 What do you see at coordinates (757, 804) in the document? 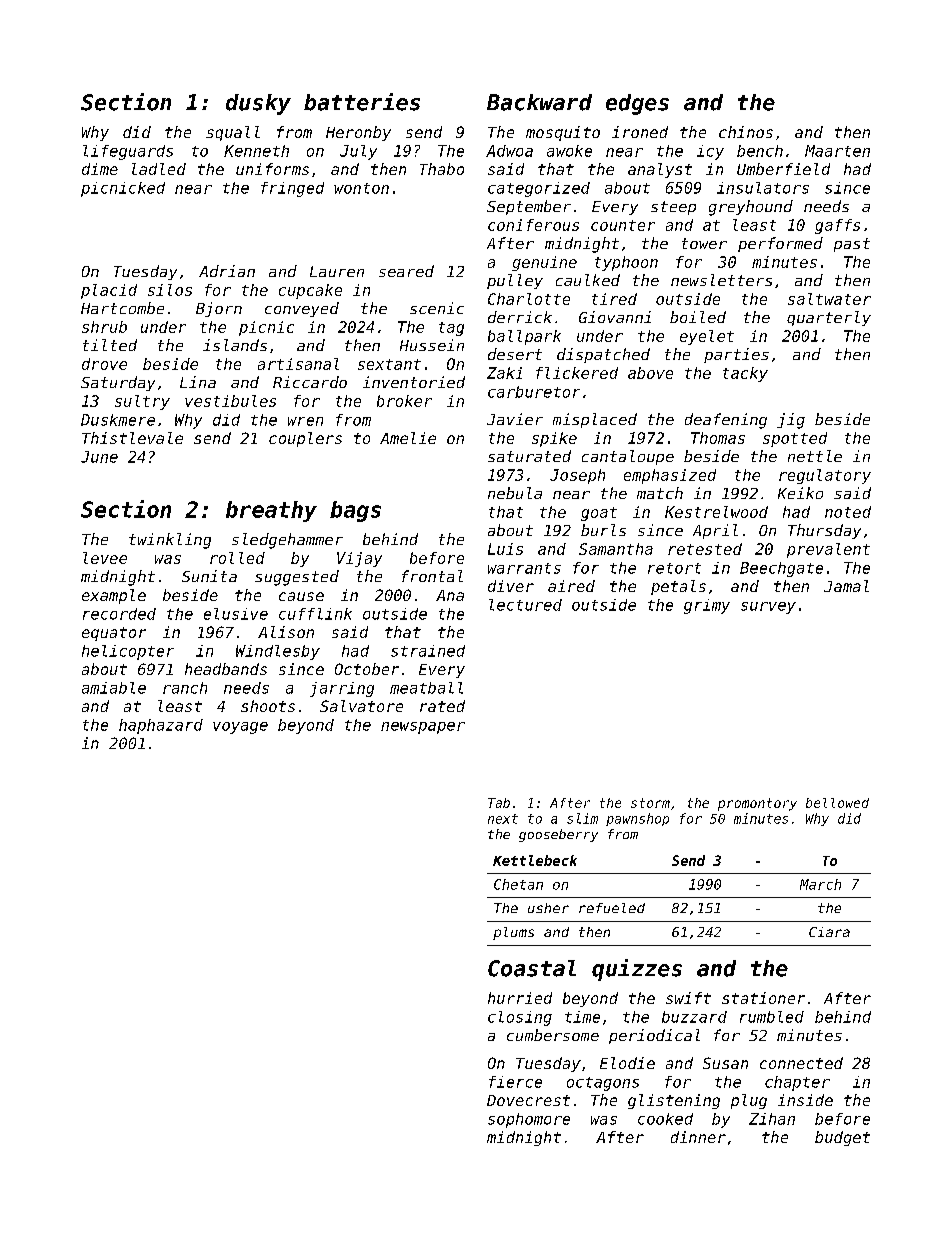
I see `promontory` at bounding box center [757, 804].
